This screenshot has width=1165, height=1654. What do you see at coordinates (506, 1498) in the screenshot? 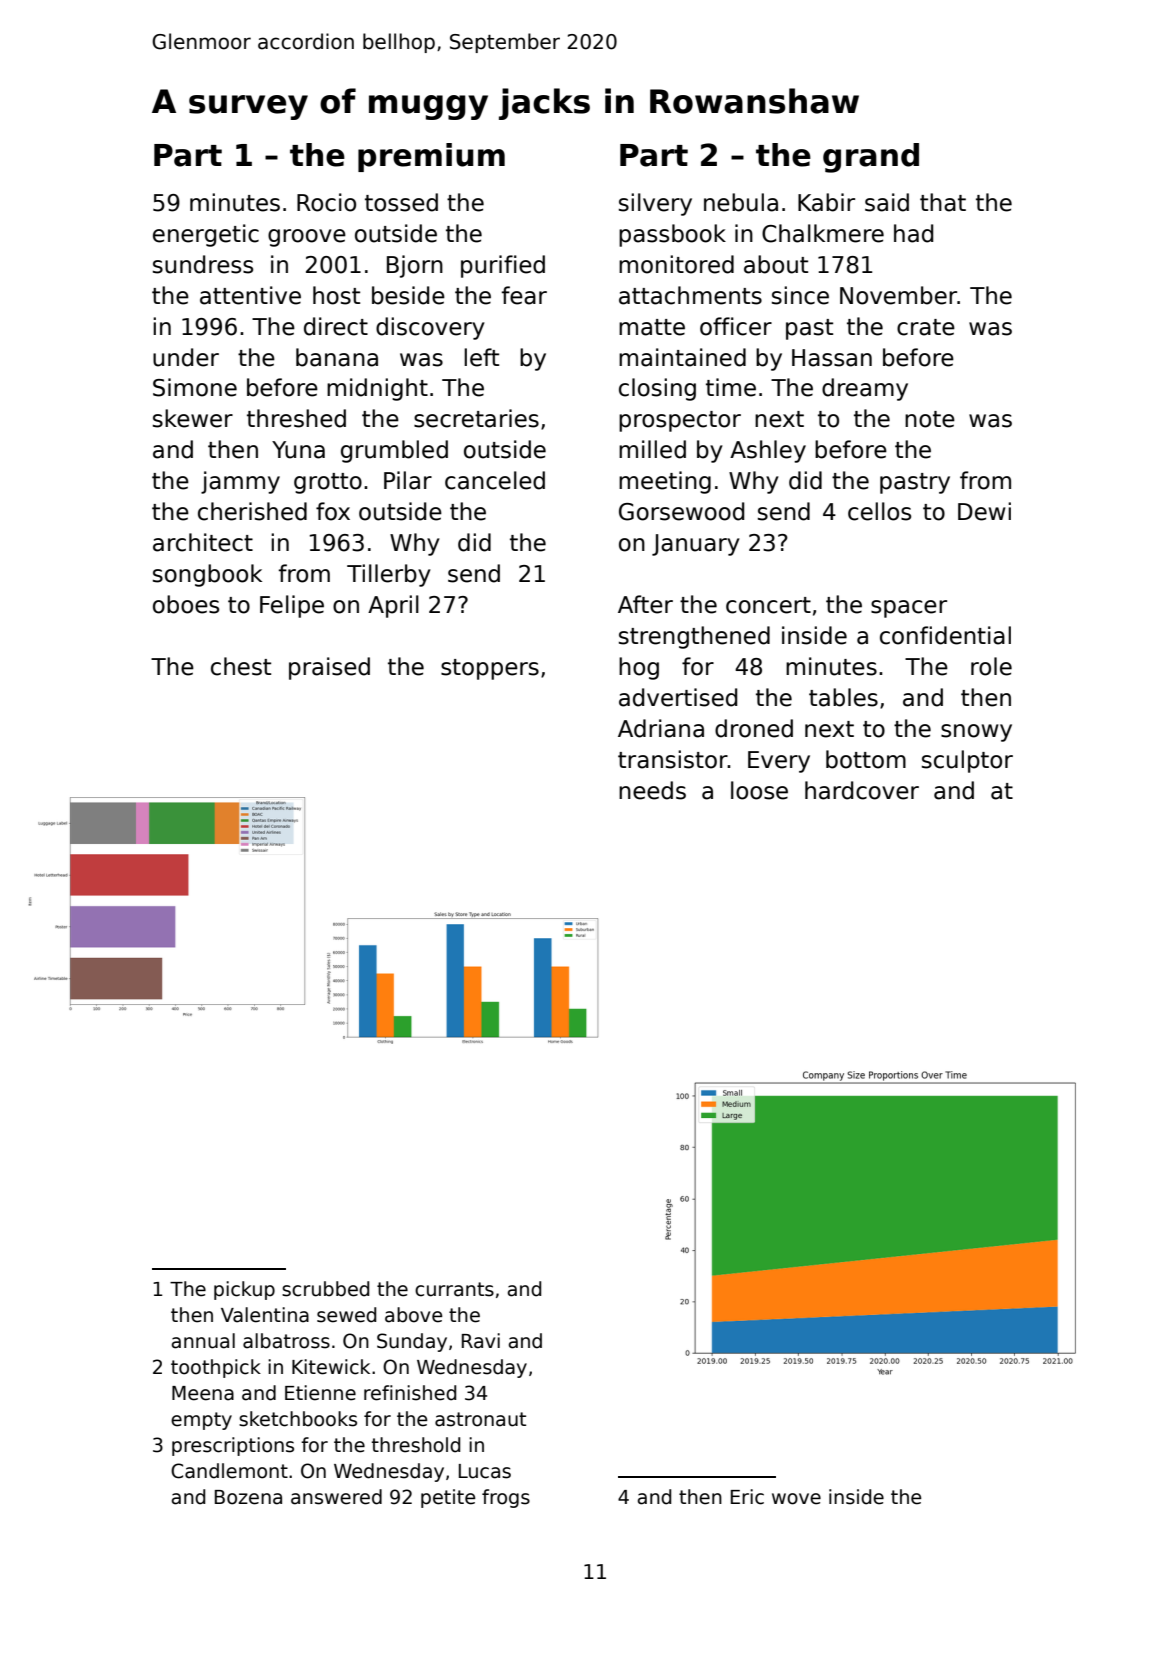
I see `frogs` at bounding box center [506, 1498].
